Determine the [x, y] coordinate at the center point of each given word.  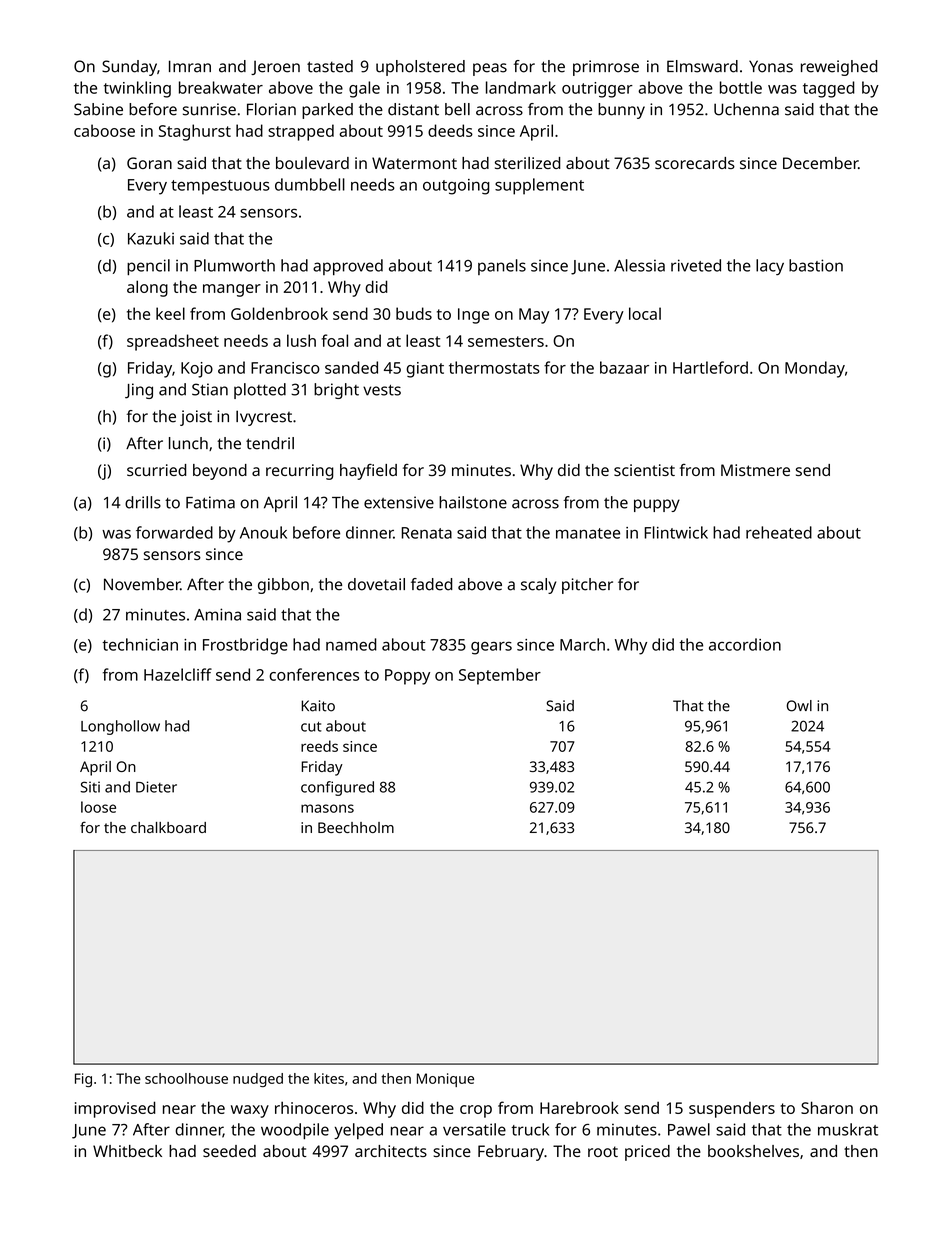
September [500, 676]
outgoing [456, 187]
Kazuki [151, 238]
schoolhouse [186, 1078]
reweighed [839, 68]
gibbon [283, 586]
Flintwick [676, 532]
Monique [445, 1080]
